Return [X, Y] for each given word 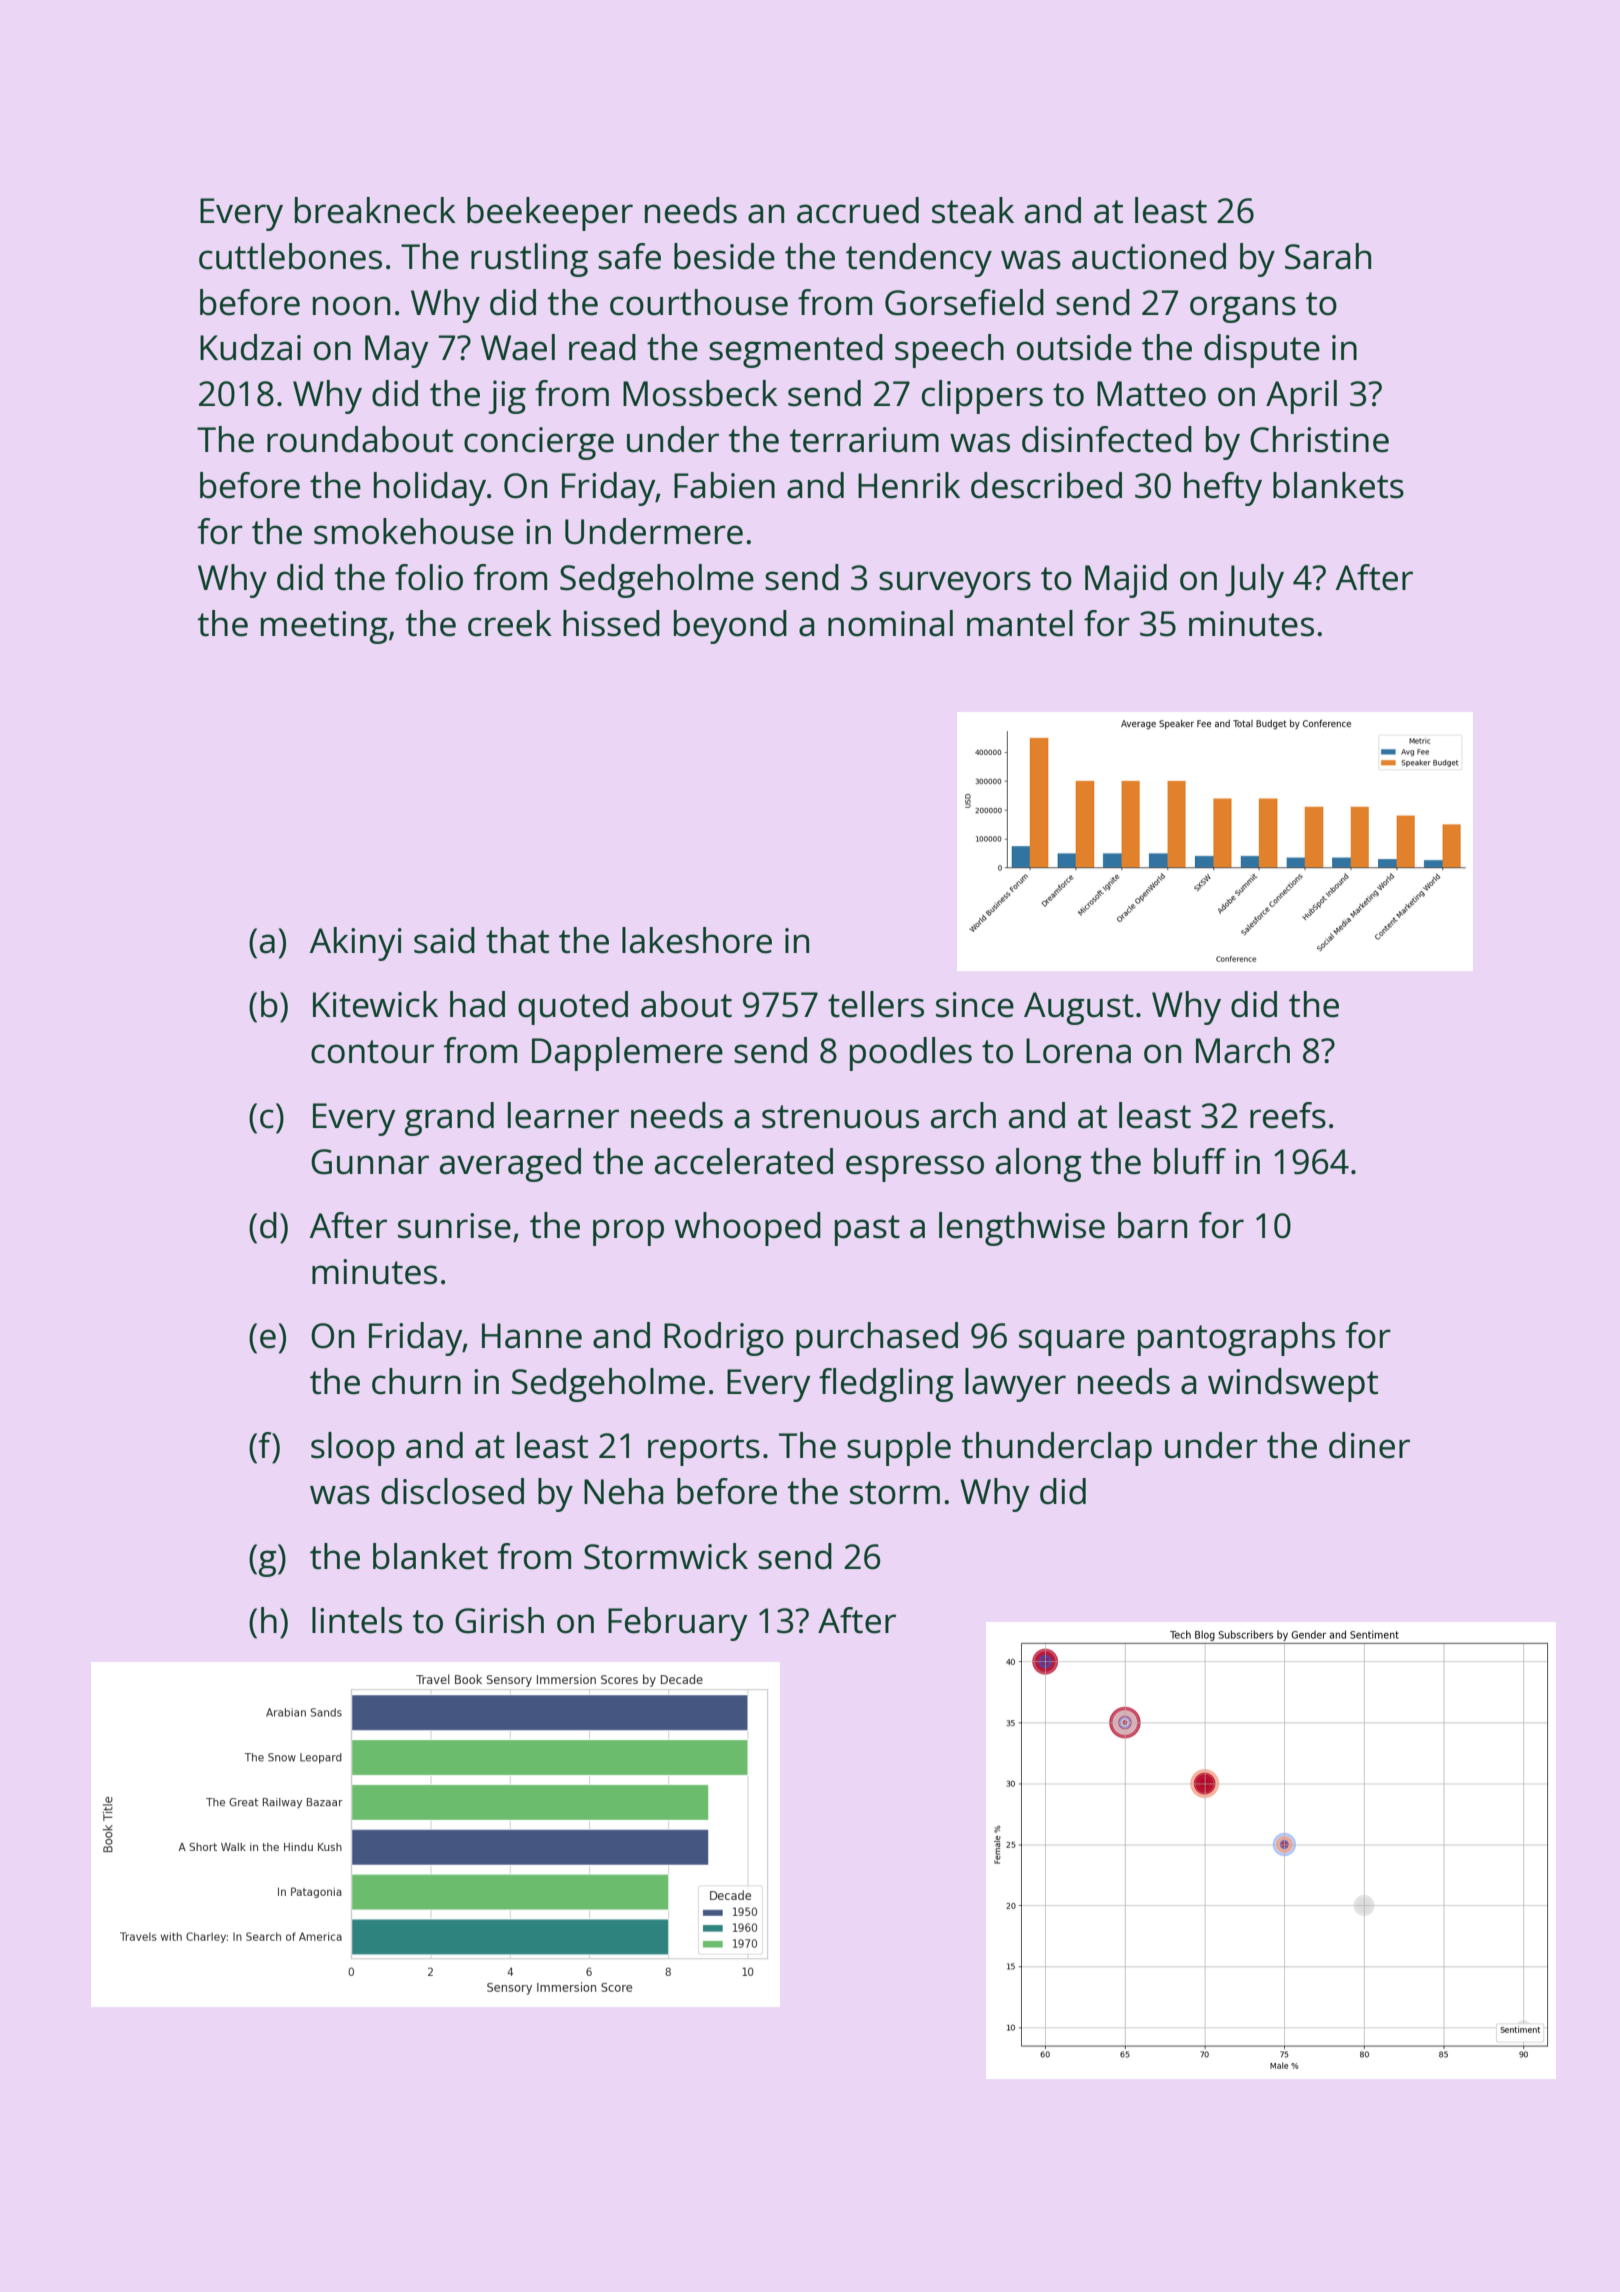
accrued [858, 210]
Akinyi [356, 944]
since [975, 1005]
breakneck [375, 210]
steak [973, 210]
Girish [499, 1620]
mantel [1020, 623]
